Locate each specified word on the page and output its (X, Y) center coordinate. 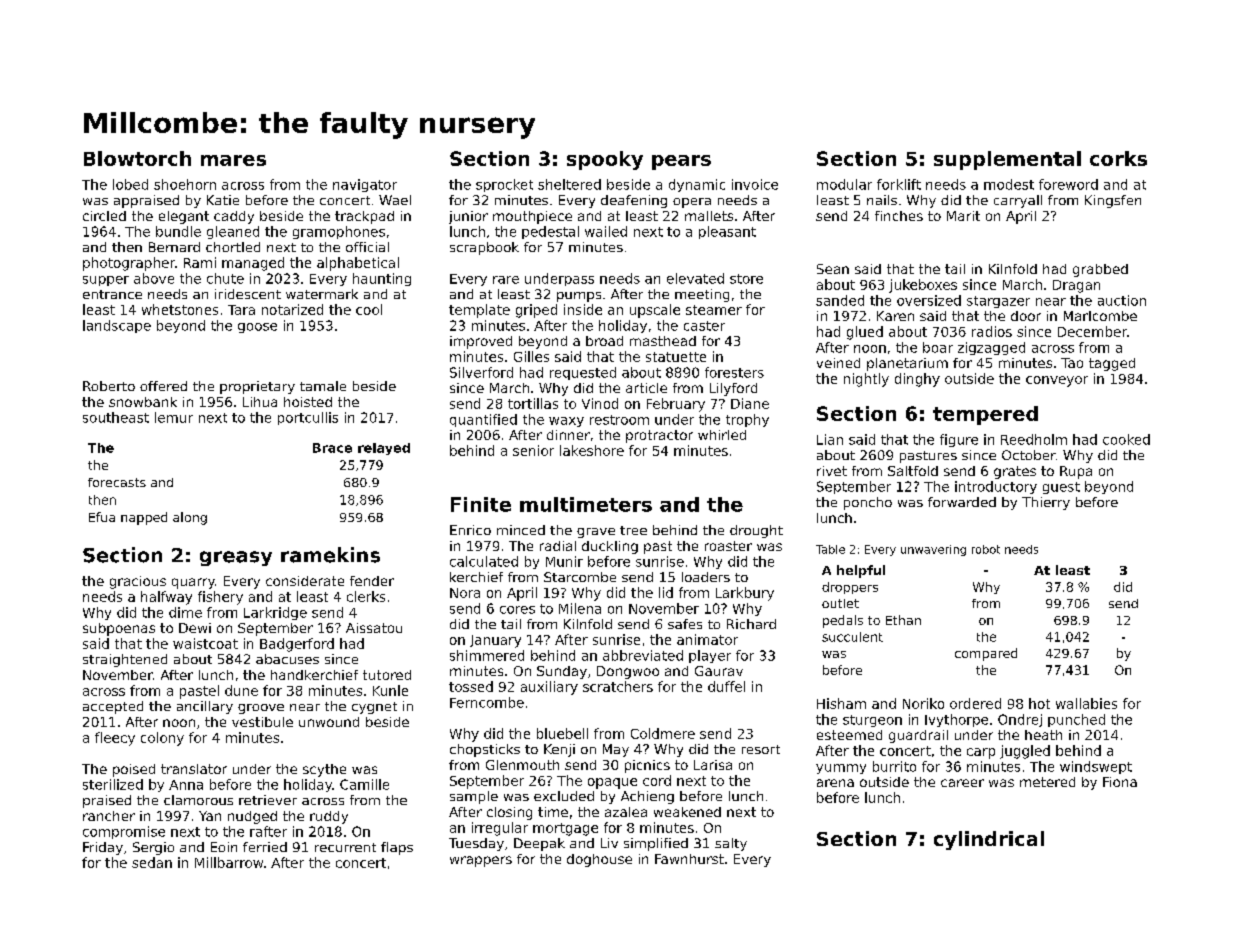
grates (1015, 472)
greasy (236, 558)
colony (162, 739)
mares (233, 160)
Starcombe (580, 577)
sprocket (504, 185)
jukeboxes (923, 286)
